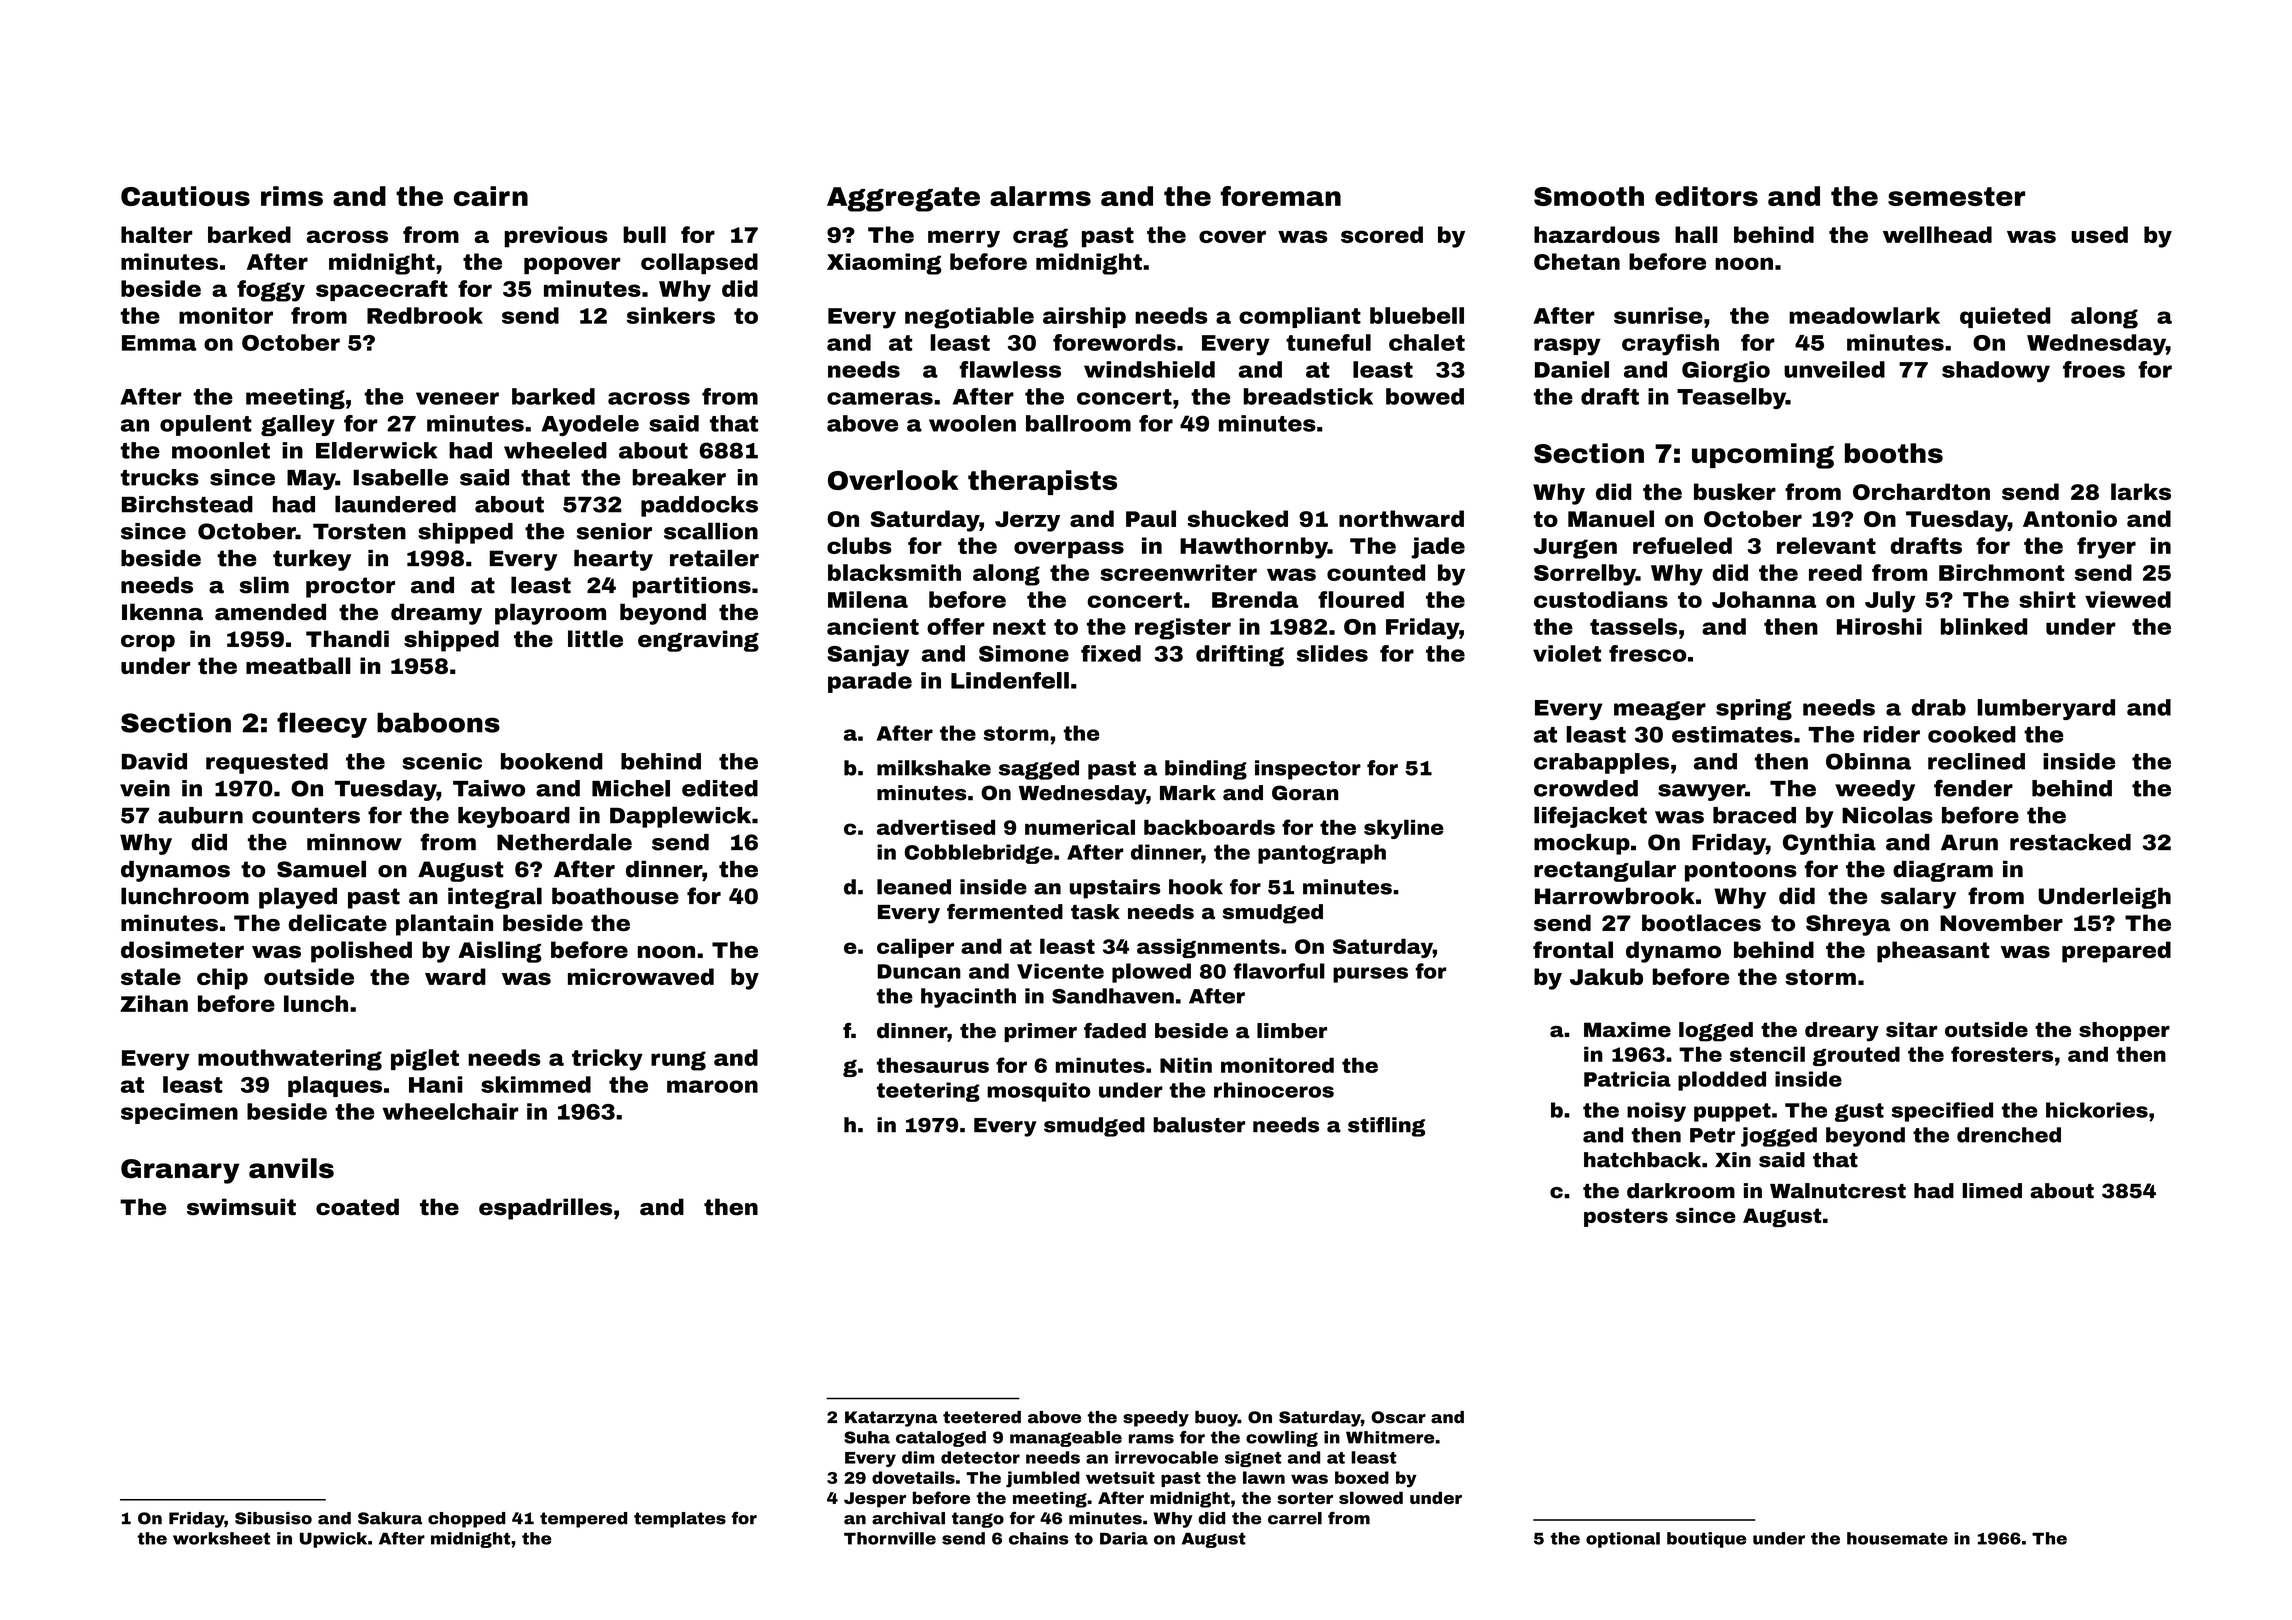 The width and height of the image is (2292, 1620). I want to click on editors, so click(1706, 196).
